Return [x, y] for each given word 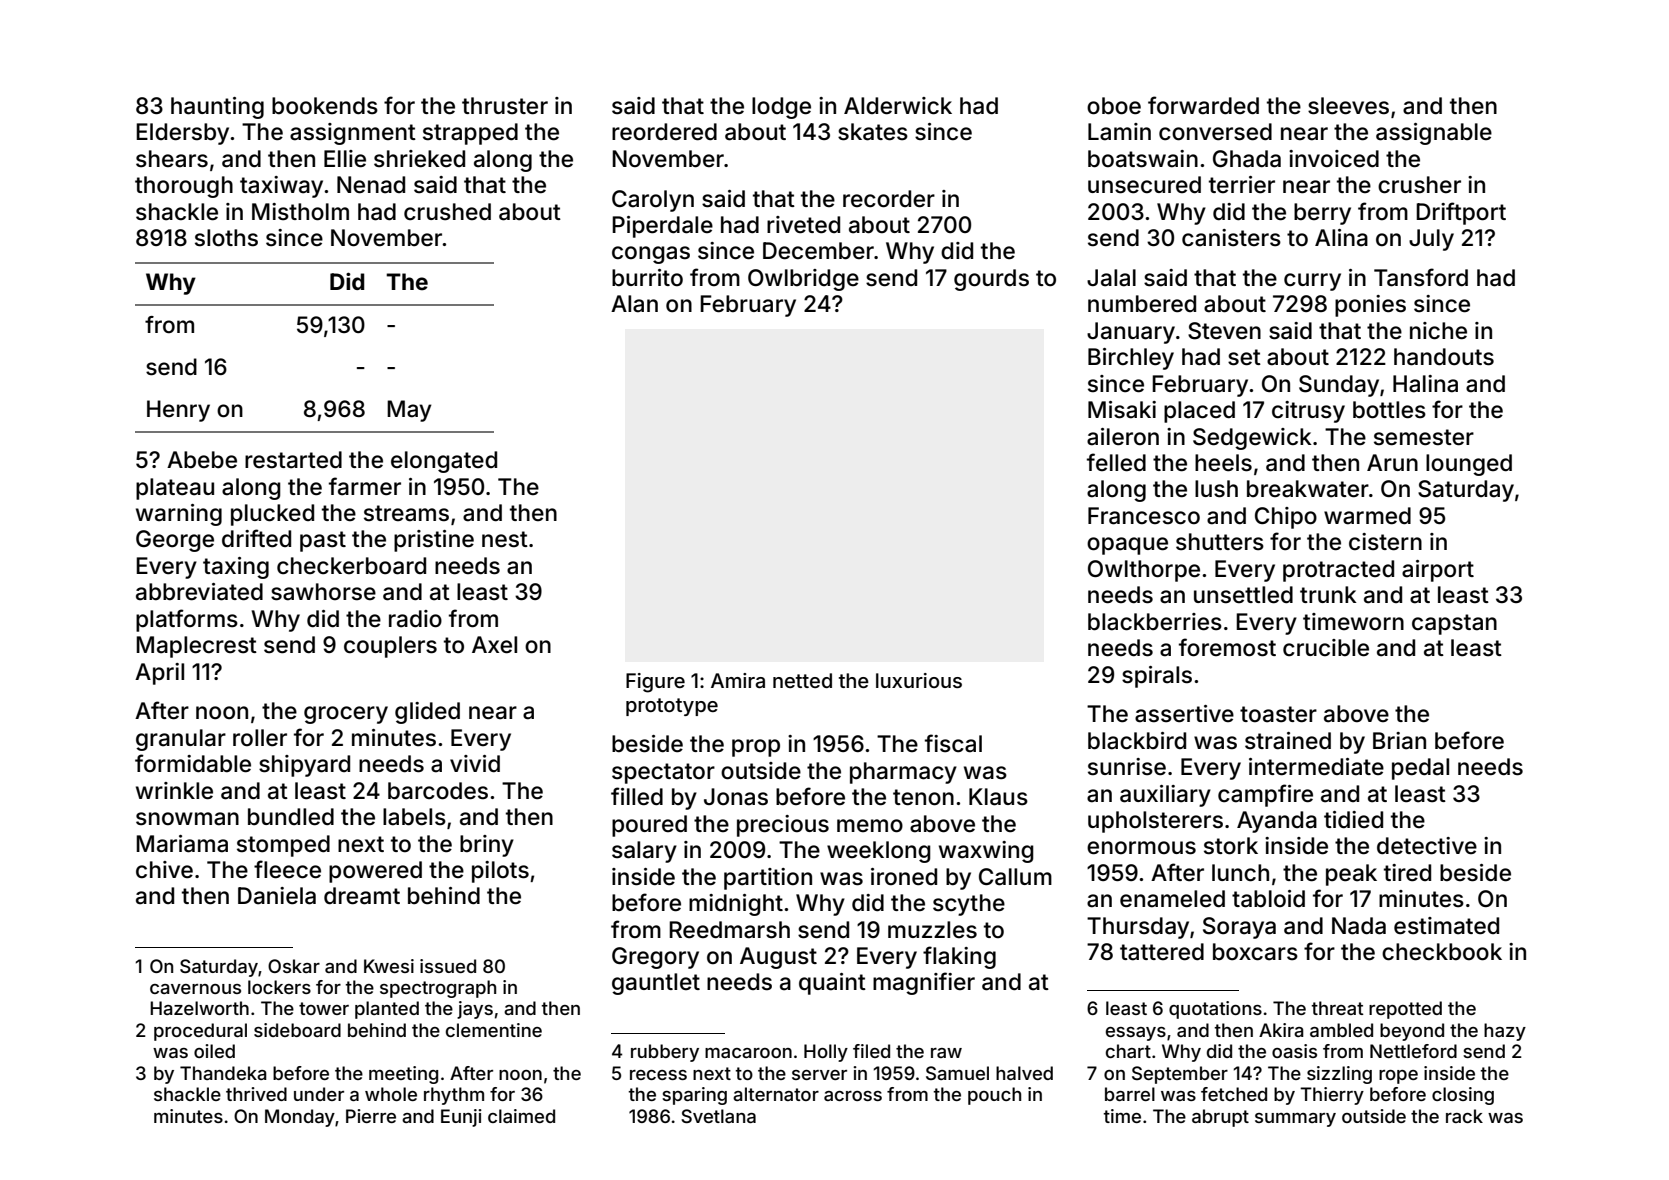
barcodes [438, 791]
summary [1295, 1120]
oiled [214, 1051]
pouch [994, 1096]
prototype [672, 707]
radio [415, 619]
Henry [178, 411]
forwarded [1203, 105]
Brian [1399, 741]
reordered [664, 132]
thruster [505, 106]
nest [505, 539]
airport [1438, 571]
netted [802, 680]
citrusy [1308, 412]
